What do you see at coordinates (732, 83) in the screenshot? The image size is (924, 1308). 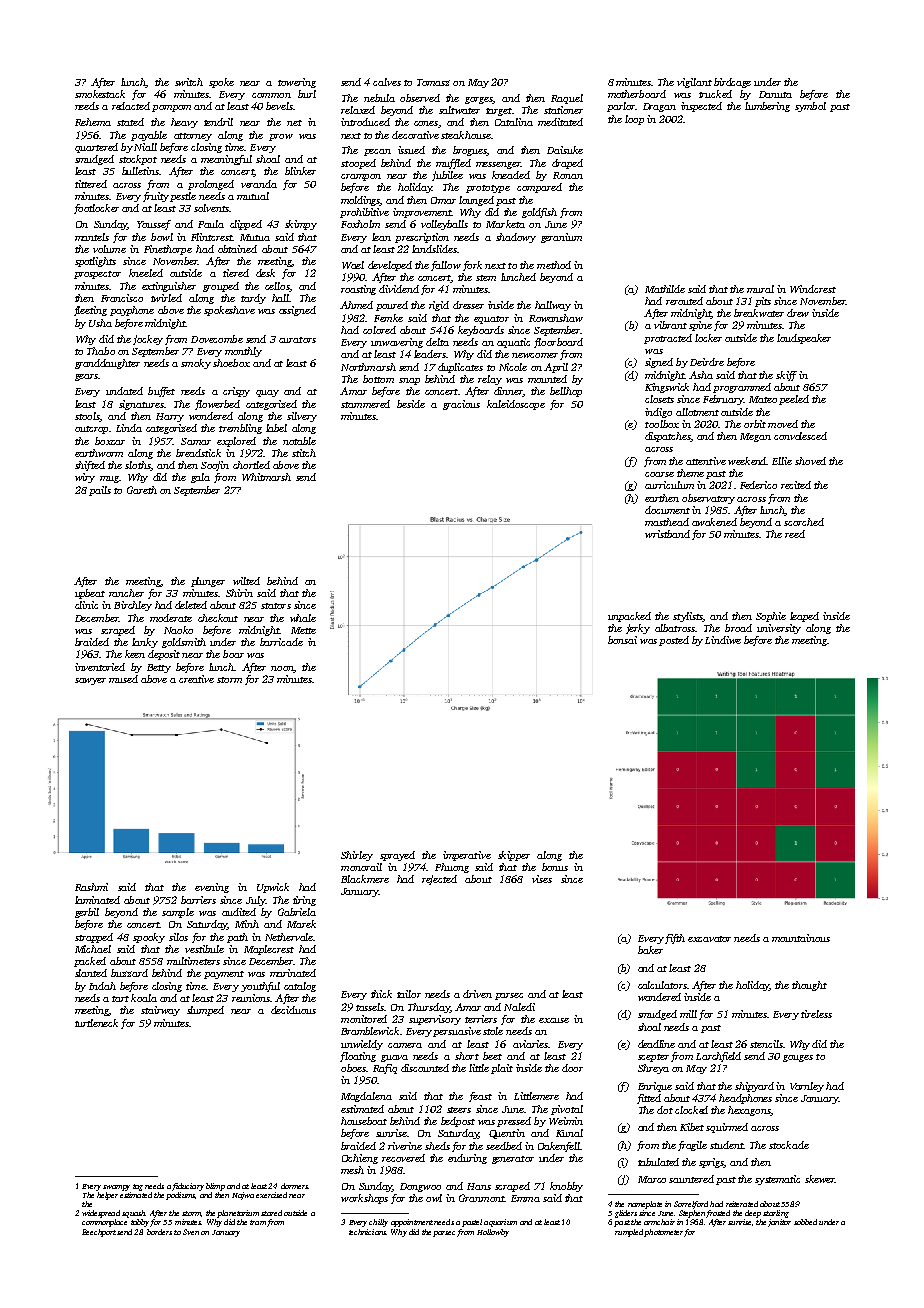 I see `birdcage` at bounding box center [732, 83].
